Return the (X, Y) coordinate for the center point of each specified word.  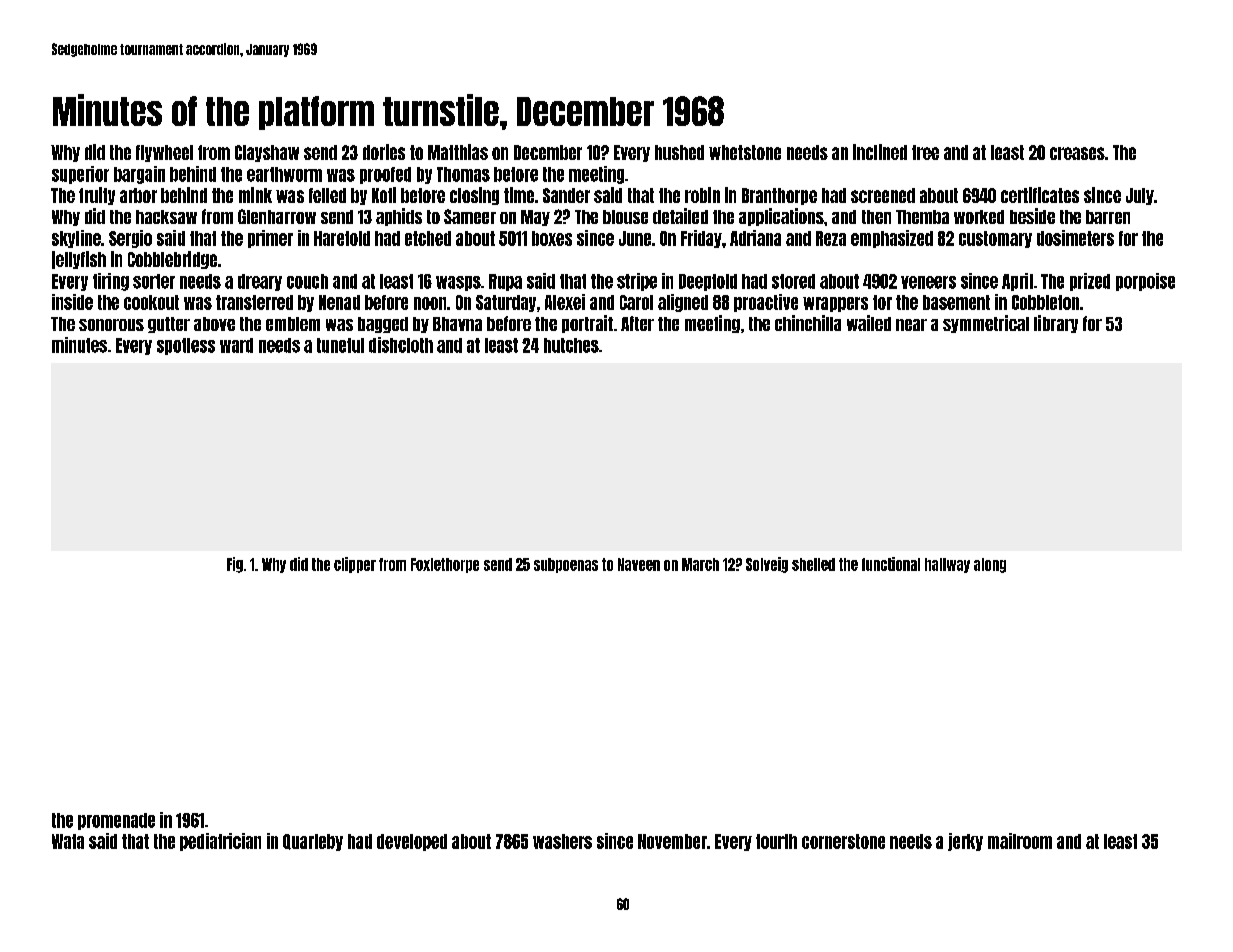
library (1056, 324)
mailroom (1020, 841)
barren (1108, 217)
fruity (97, 196)
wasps (458, 283)
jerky (965, 842)
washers (562, 841)
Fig (235, 565)
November (672, 841)
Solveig (767, 565)
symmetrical (986, 324)
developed (412, 842)
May (535, 218)
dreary (260, 282)
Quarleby (313, 842)
